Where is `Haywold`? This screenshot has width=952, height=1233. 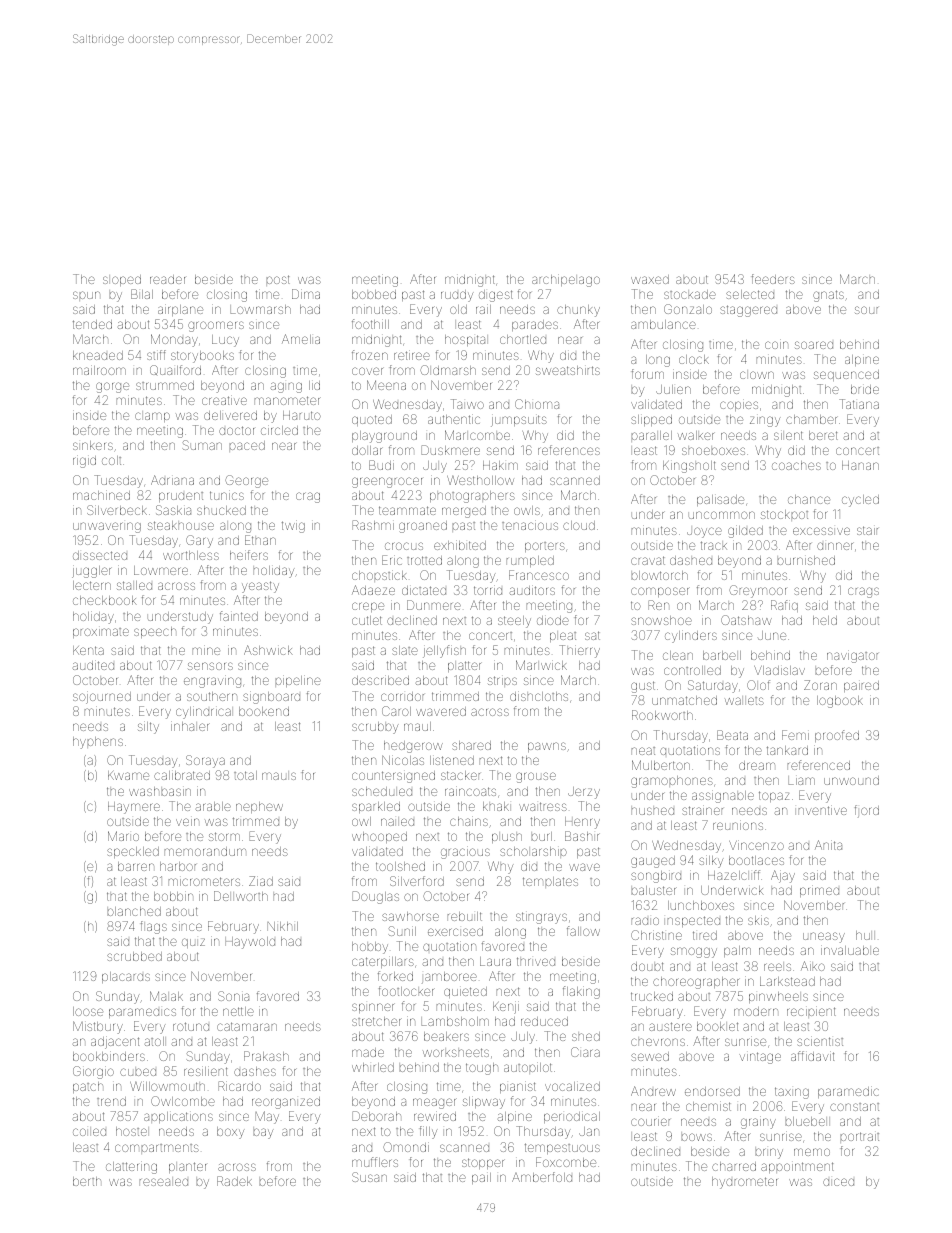
Haywold is located at coordinates (250, 943).
